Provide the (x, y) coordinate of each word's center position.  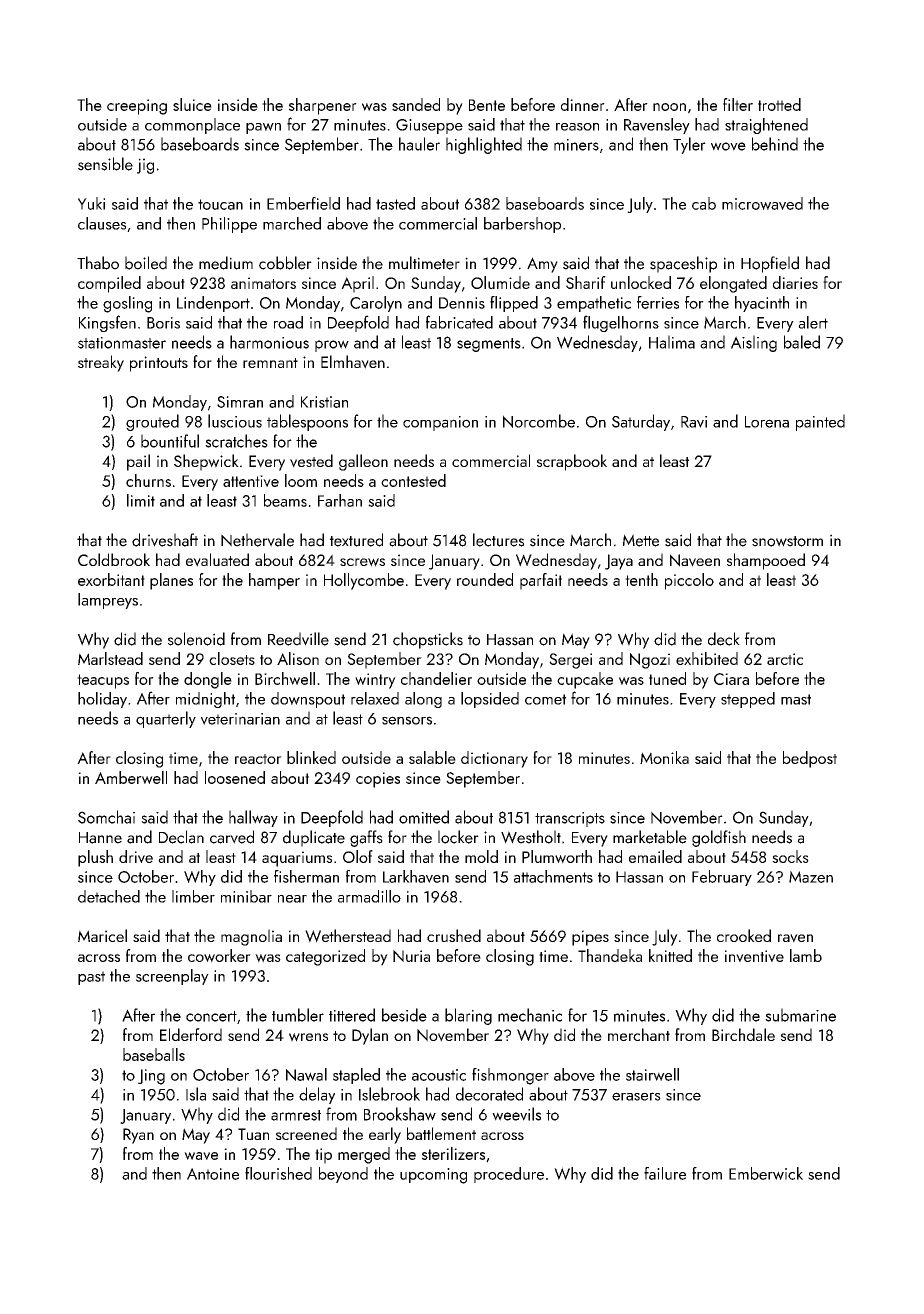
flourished (278, 1173)
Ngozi (650, 661)
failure (665, 1173)
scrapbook (572, 462)
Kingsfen (107, 323)
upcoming (433, 1176)
